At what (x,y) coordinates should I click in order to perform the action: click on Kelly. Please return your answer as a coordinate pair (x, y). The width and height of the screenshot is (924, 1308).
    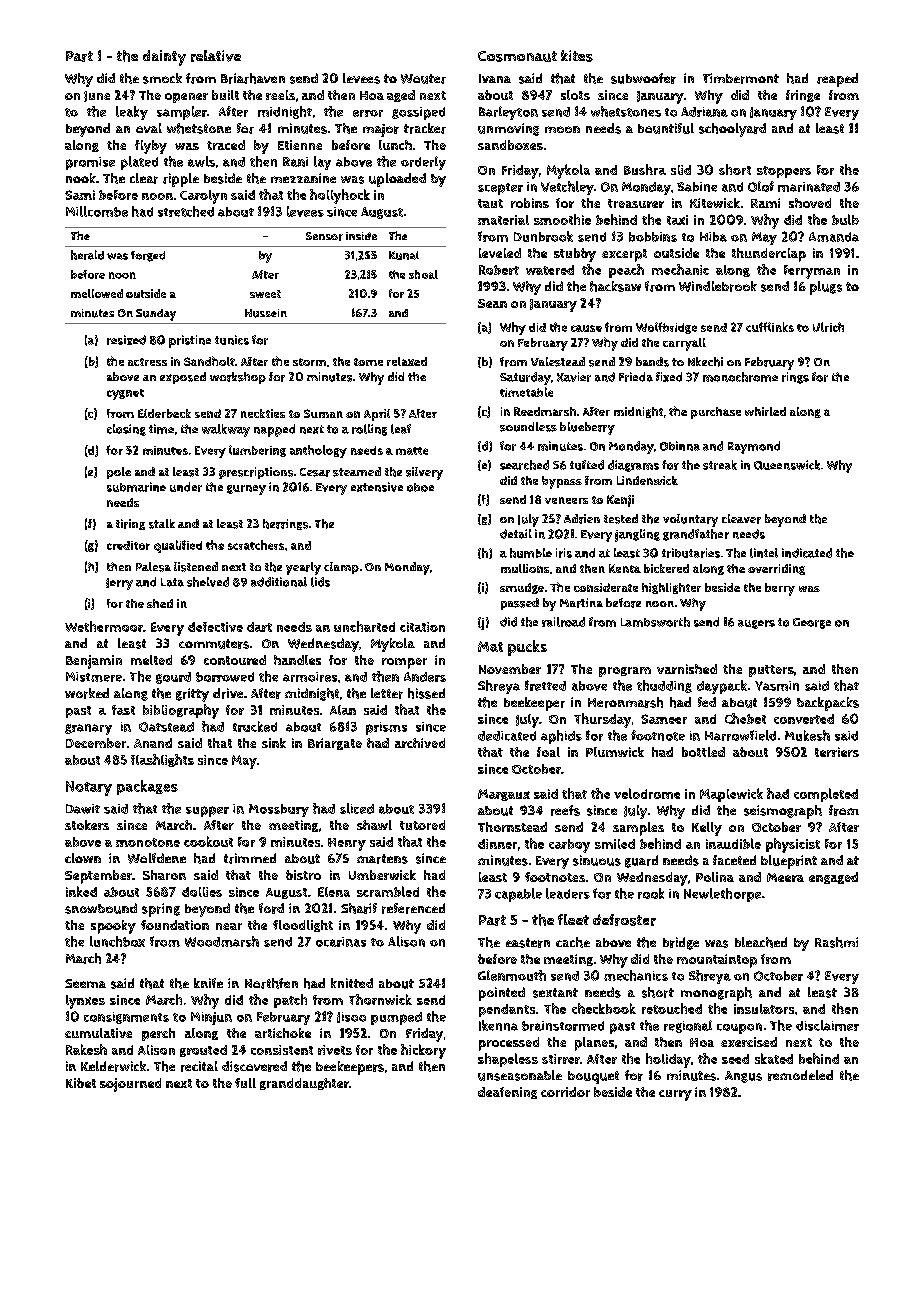
    Looking at the image, I should click on (707, 829).
